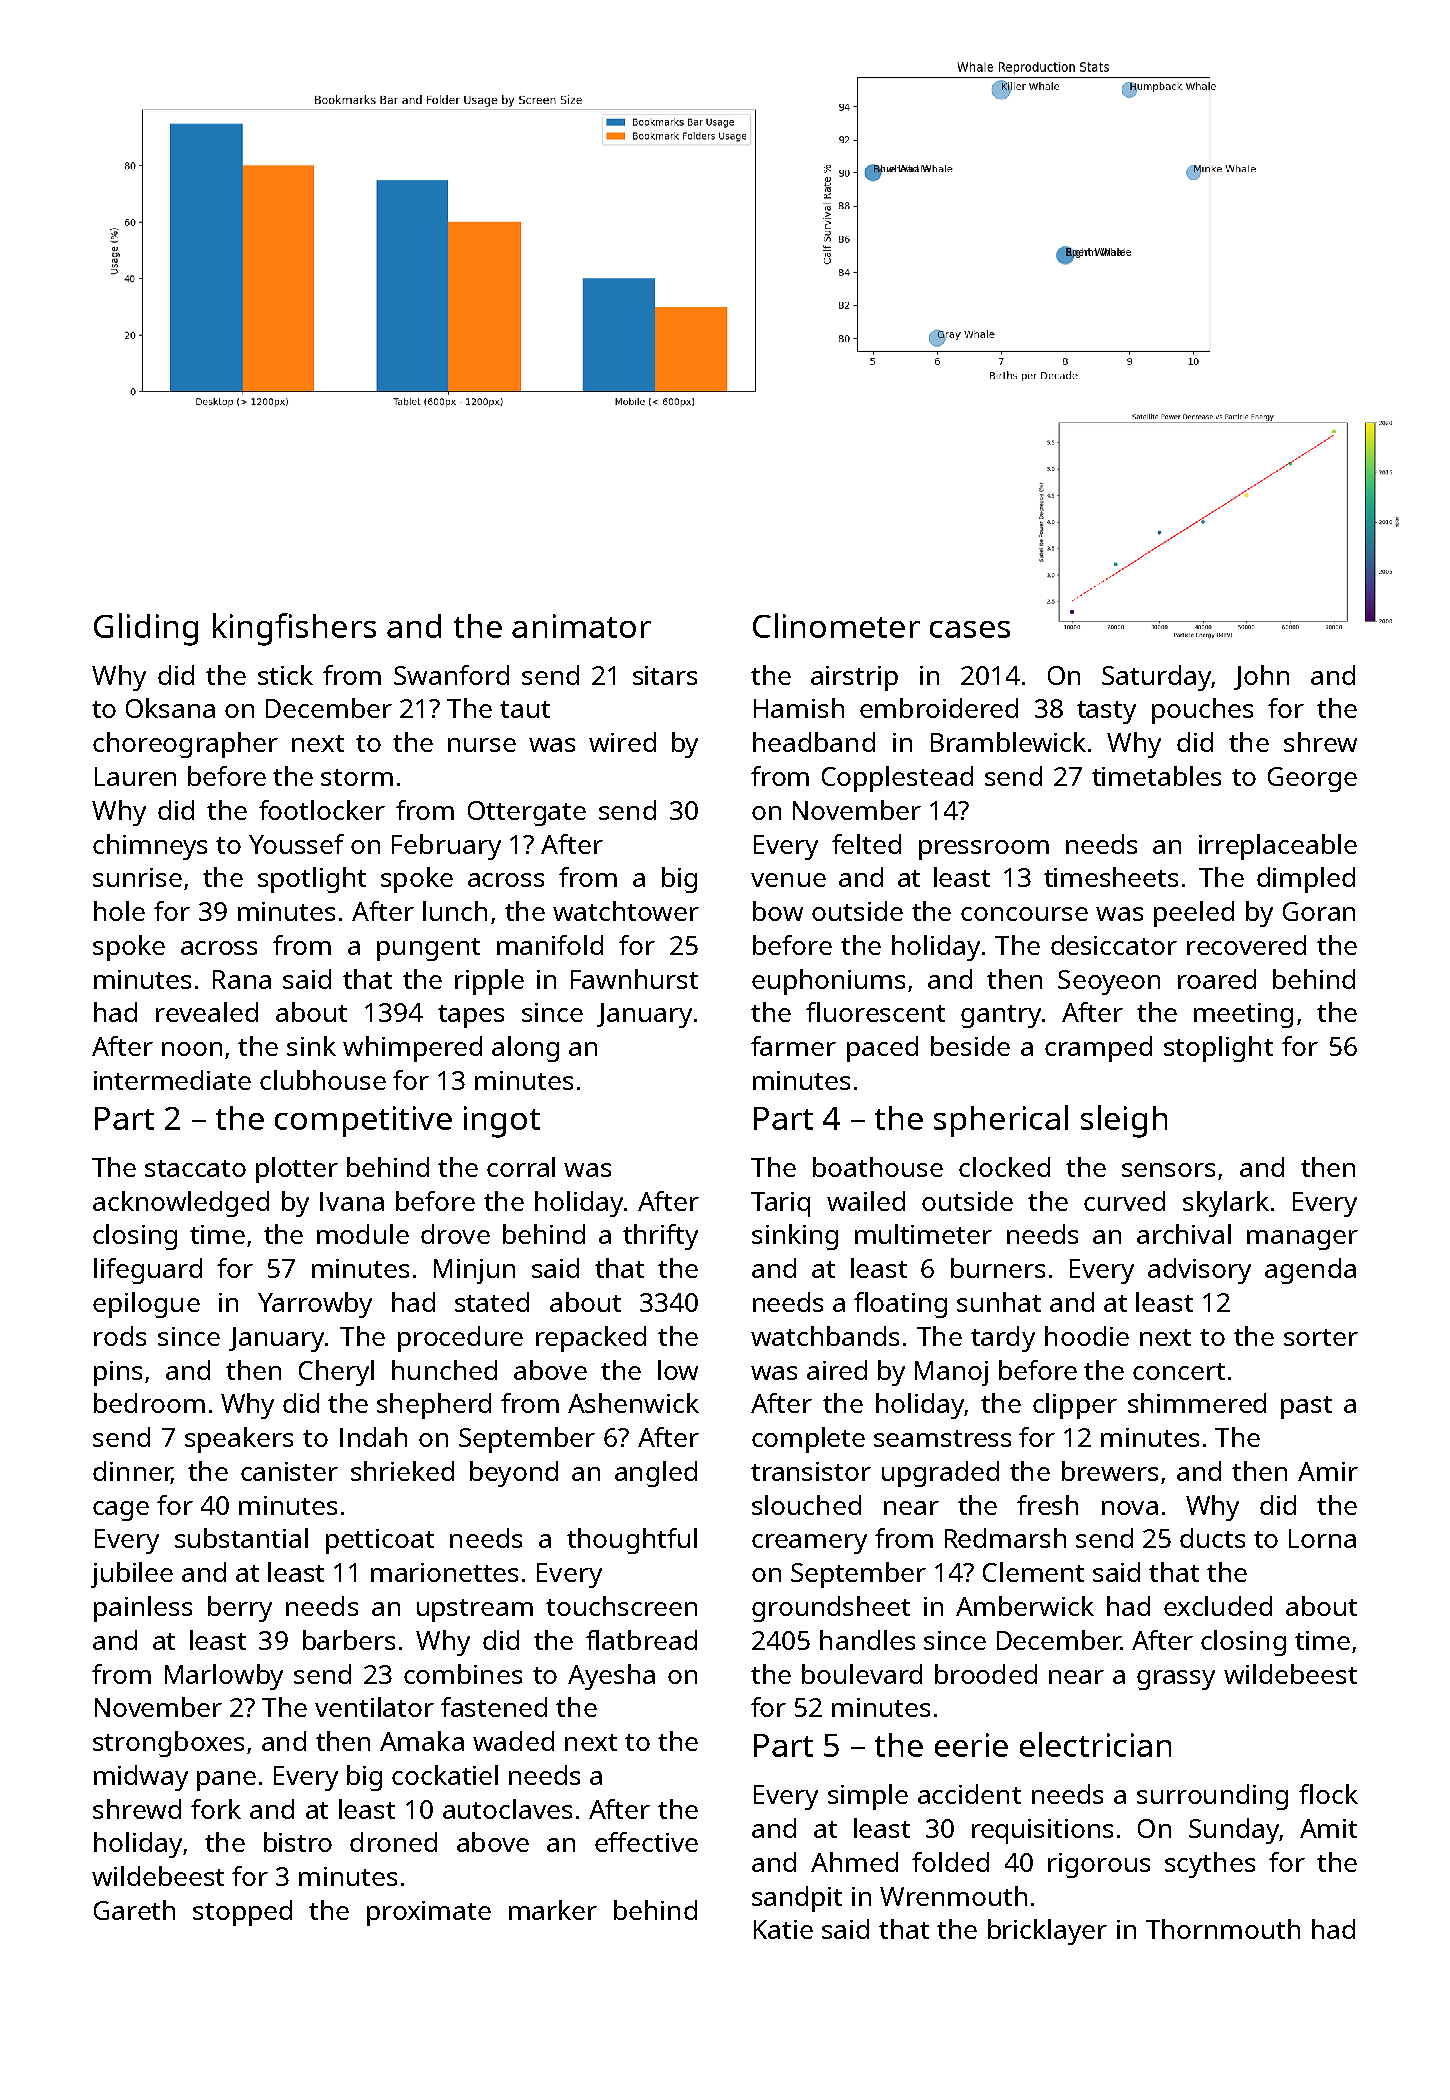 The width and height of the document is (1450, 2100). What do you see at coordinates (374, 1707) in the document?
I see `ventilator` at bounding box center [374, 1707].
